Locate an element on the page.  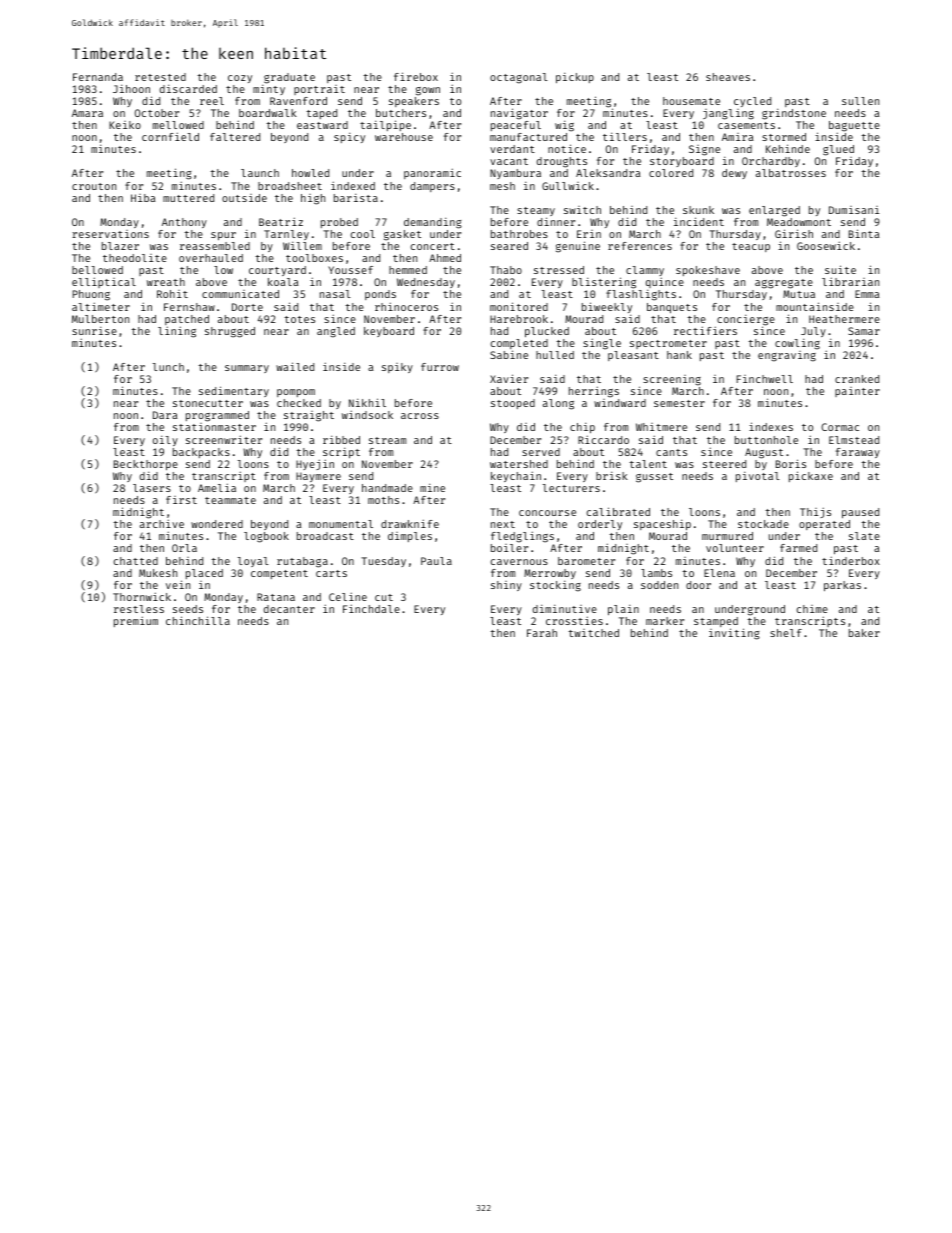
decanter is located at coordinates (289, 609).
